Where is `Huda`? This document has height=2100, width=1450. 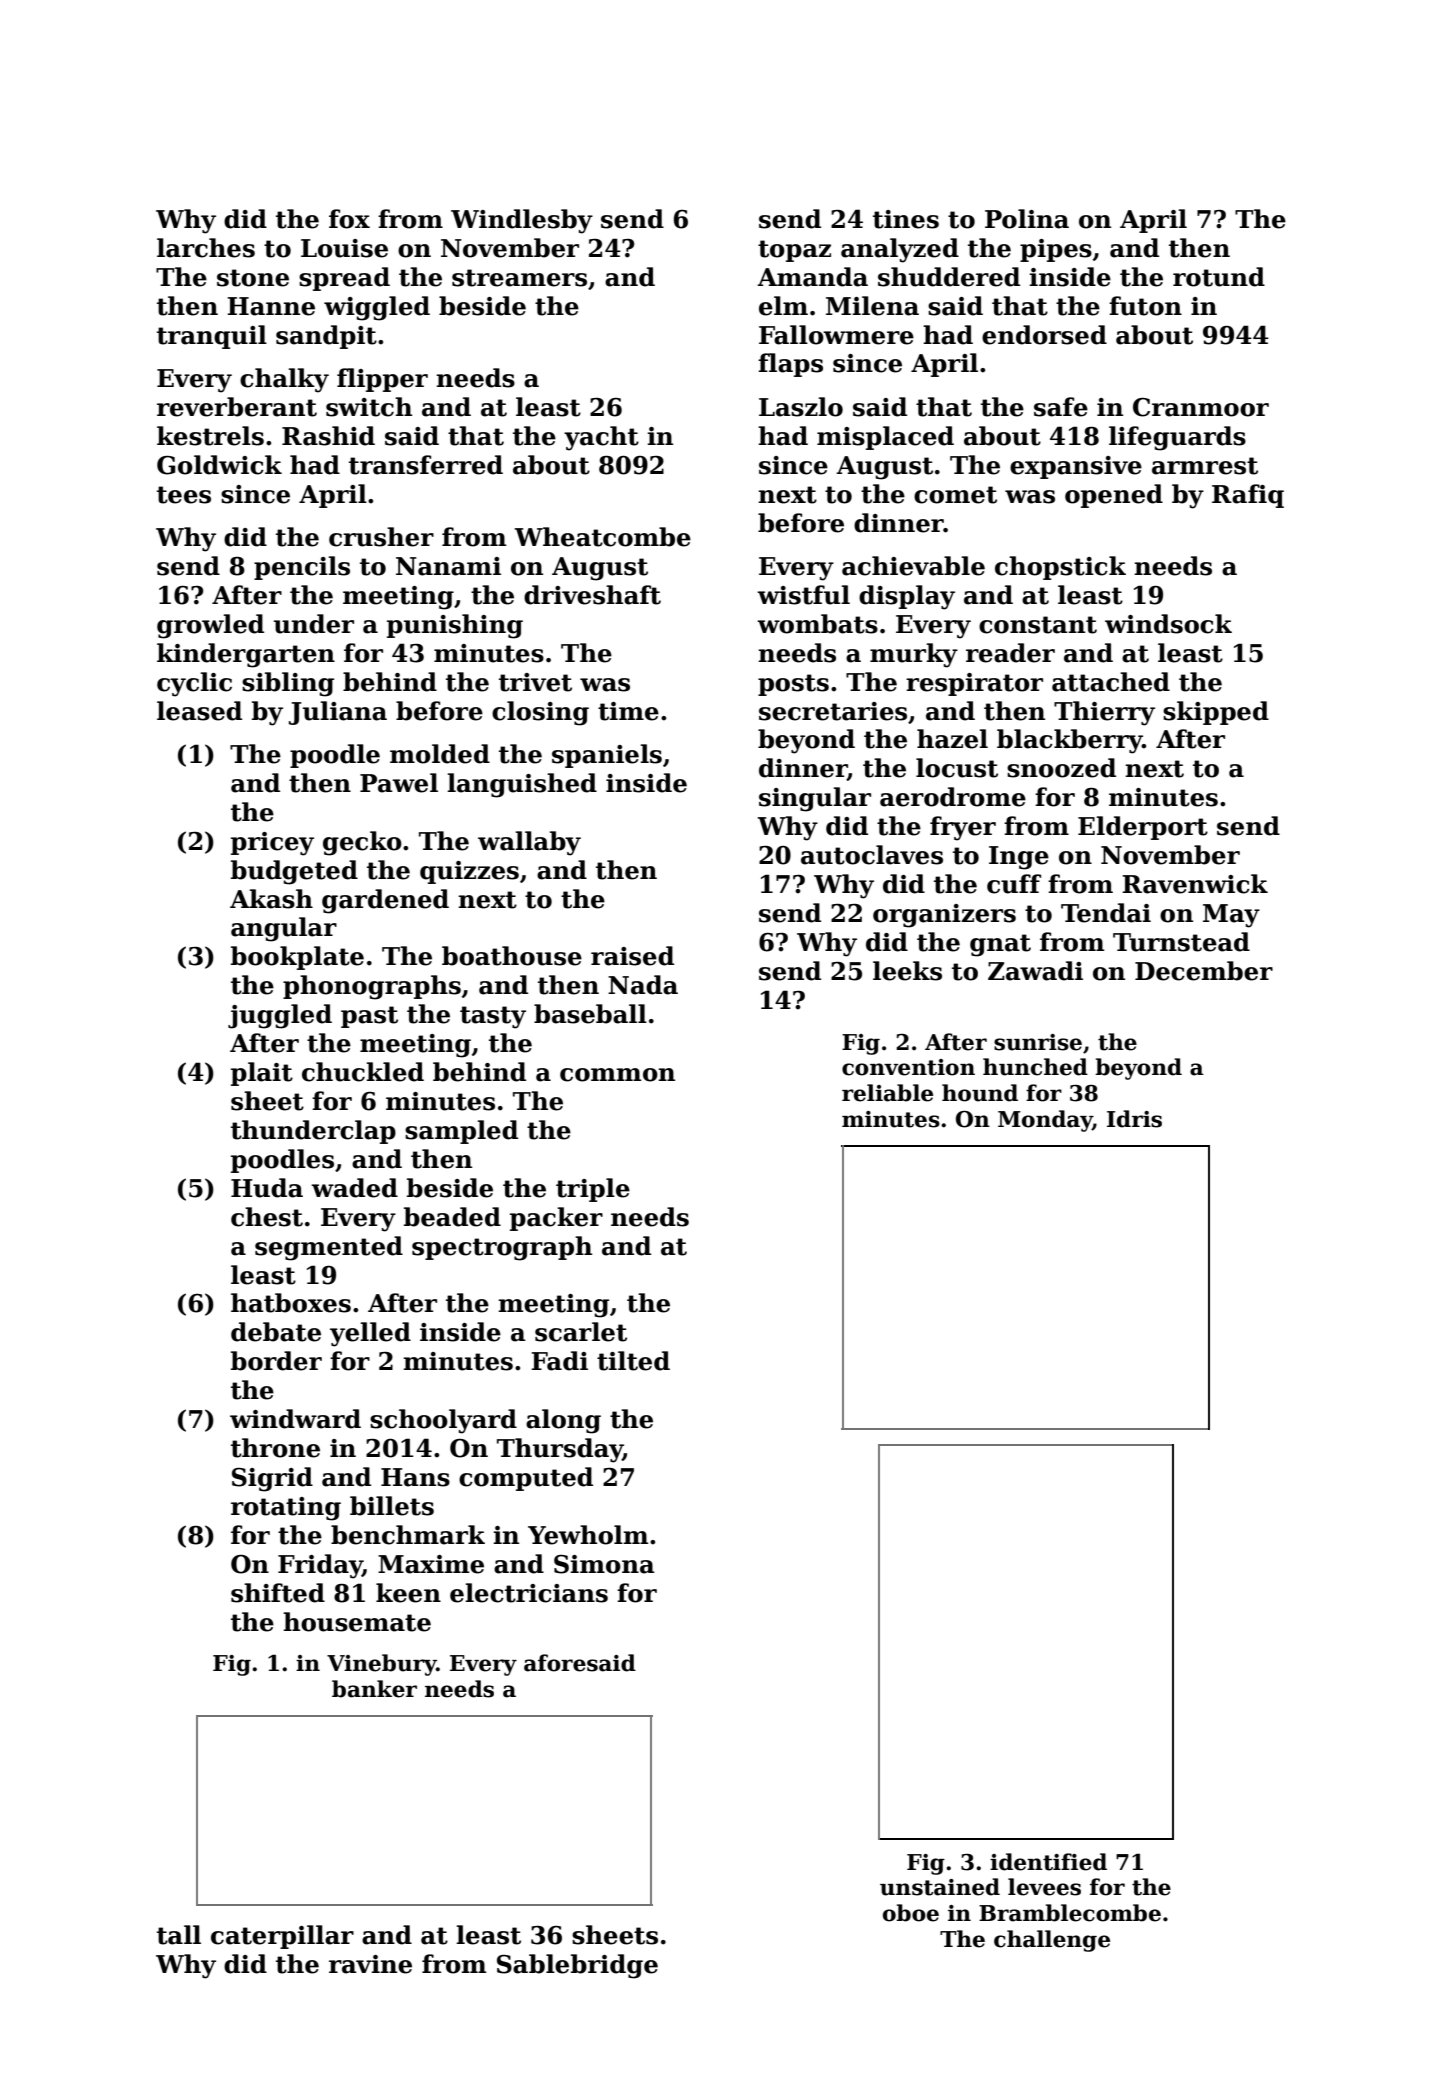
Huda is located at coordinates (267, 1188).
